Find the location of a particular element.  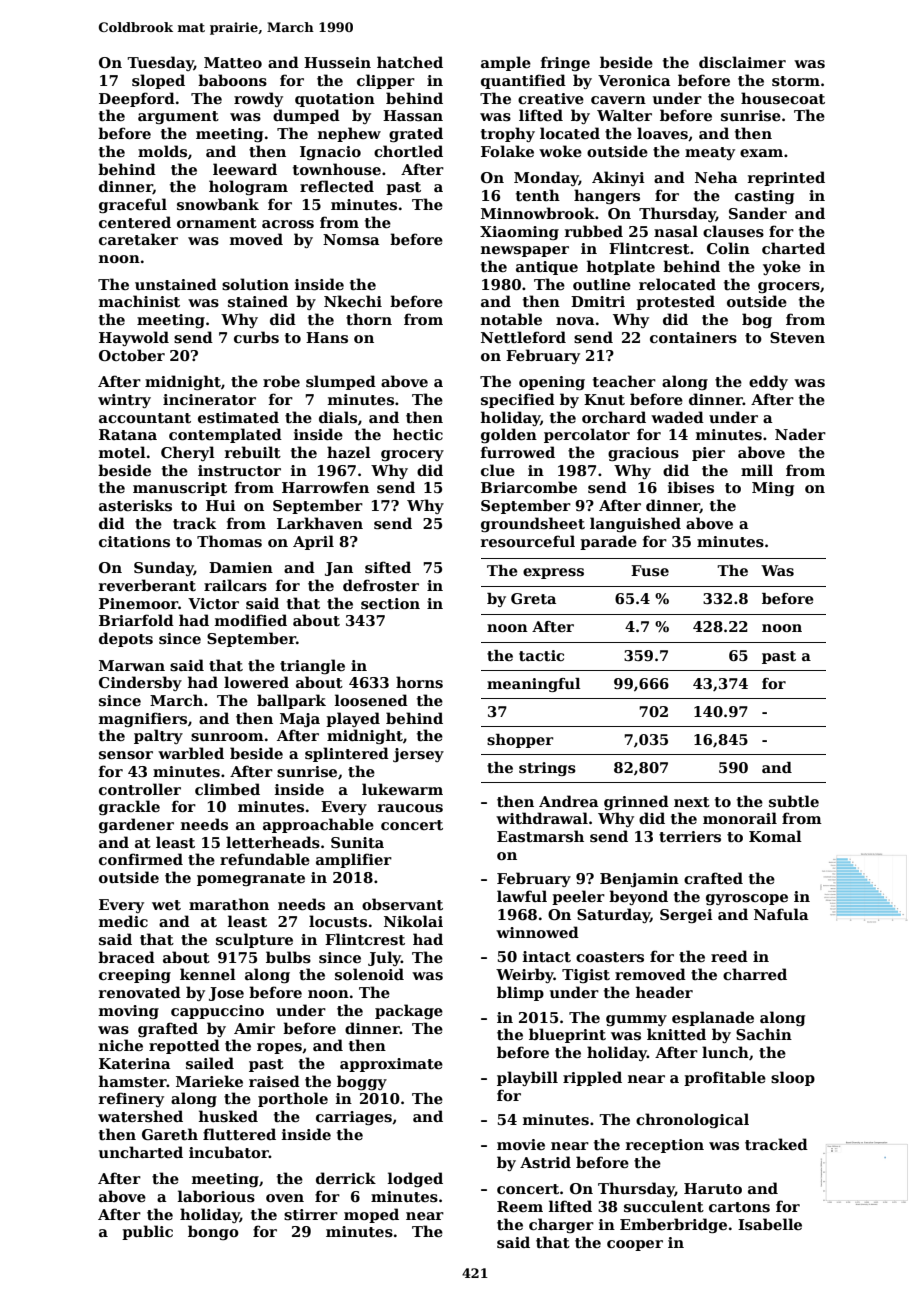

sifted is located at coordinates (388, 567).
